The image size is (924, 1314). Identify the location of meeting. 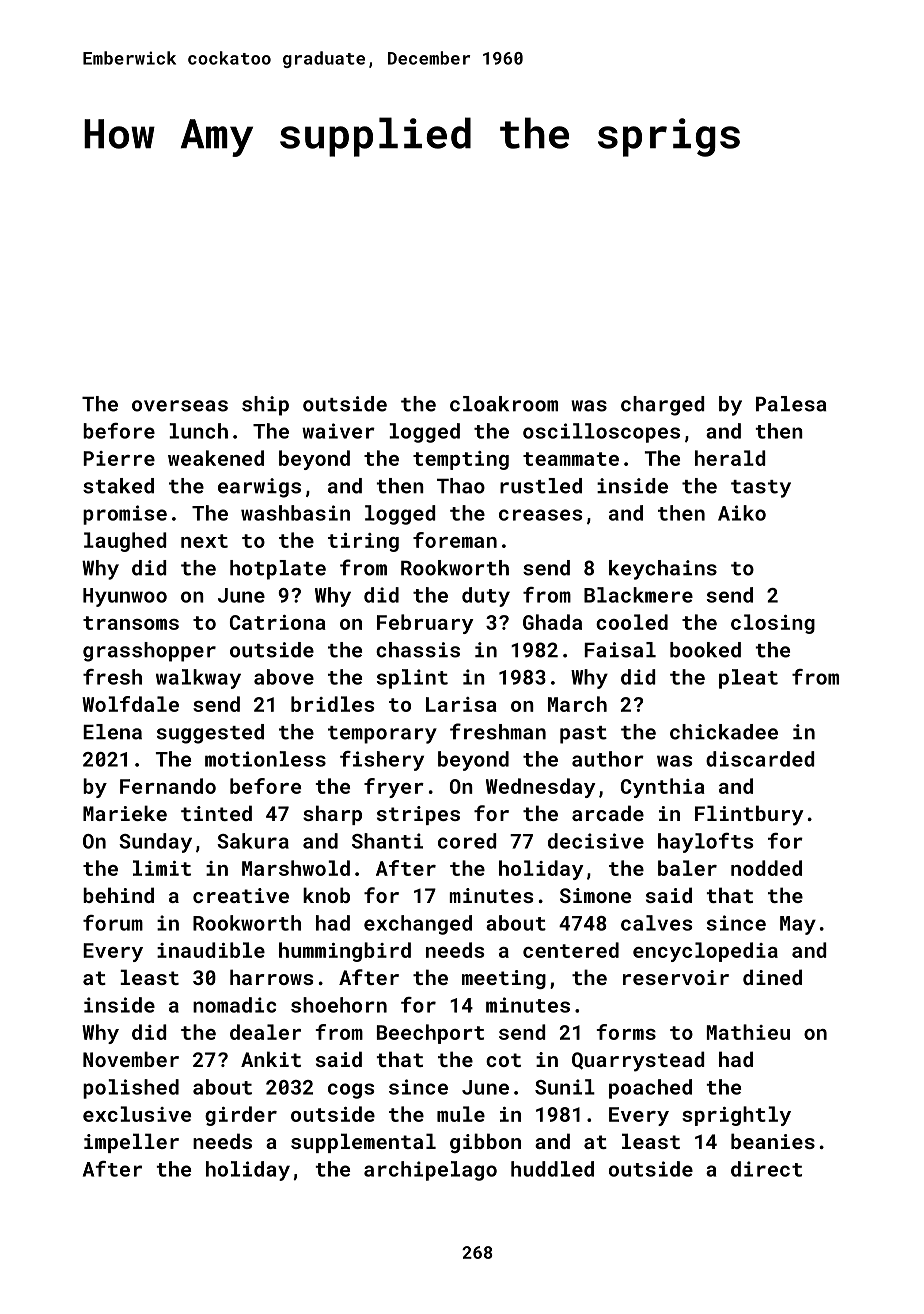
(504, 979).
